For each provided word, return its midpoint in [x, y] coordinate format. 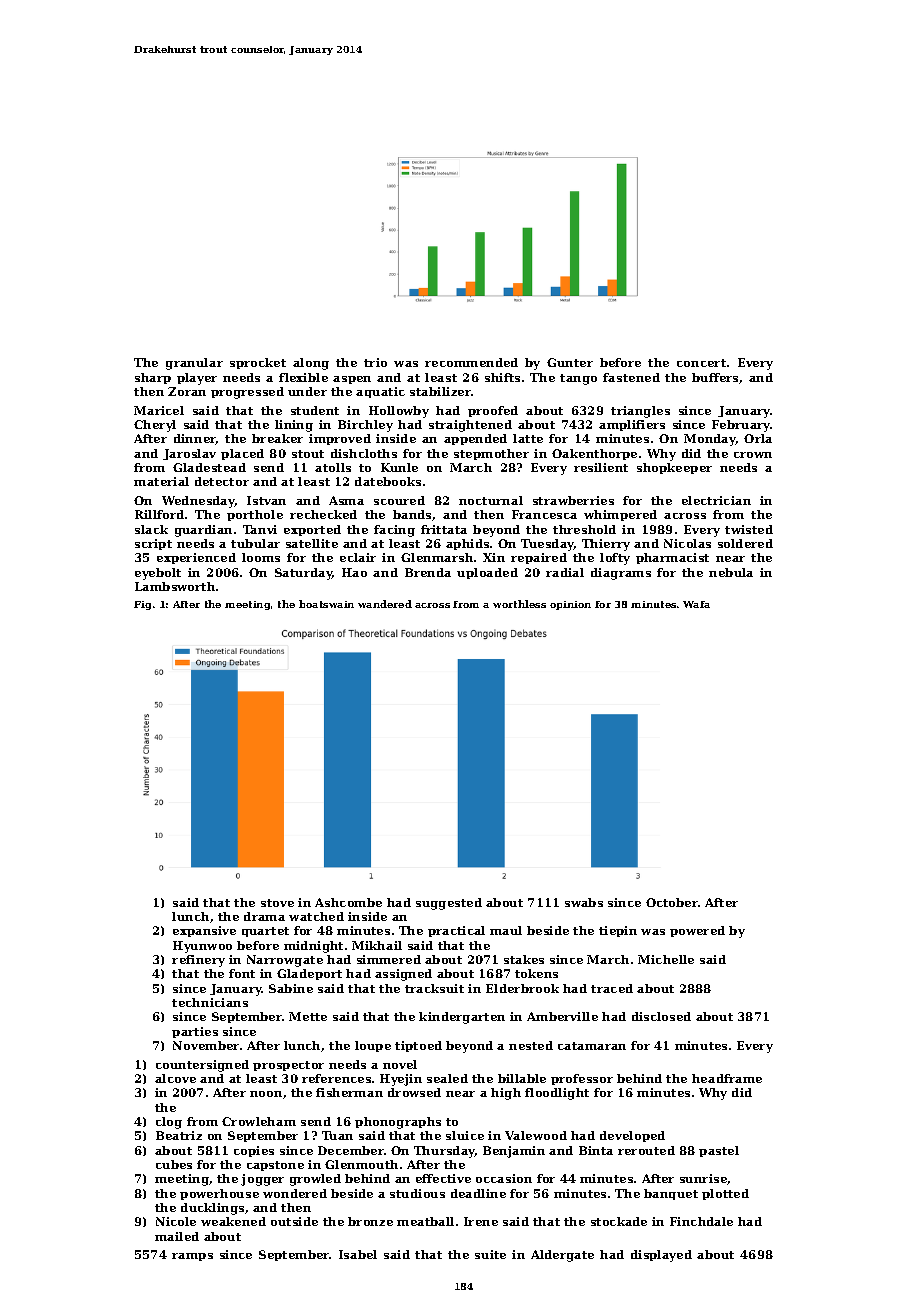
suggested [449, 904]
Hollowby [399, 412]
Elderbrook [522, 988]
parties [195, 1032]
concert [701, 363]
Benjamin [514, 1152]
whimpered [620, 515]
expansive [204, 931]
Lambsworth [175, 586]
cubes [174, 1164]
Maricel [159, 410]
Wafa [696, 604]
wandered [385, 604]
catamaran [592, 1046]
